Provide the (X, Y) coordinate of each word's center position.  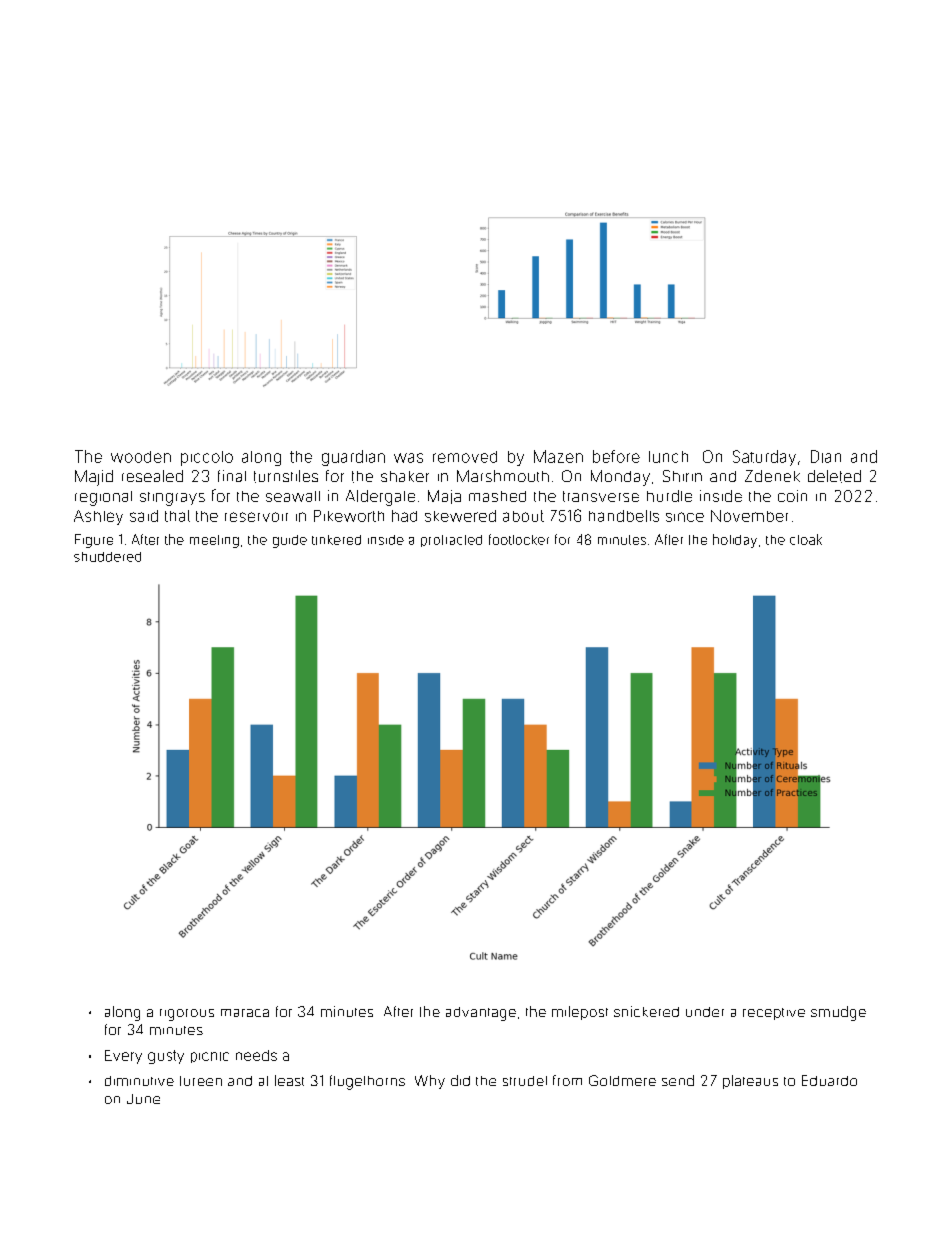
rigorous (187, 1015)
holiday (735, 541)
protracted (451, 541)
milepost (580, 1013)
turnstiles (286, 476)
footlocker (519, 539)
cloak (806, 539)
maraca (245, 1013)
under (705, 1012)
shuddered (107, 557)
